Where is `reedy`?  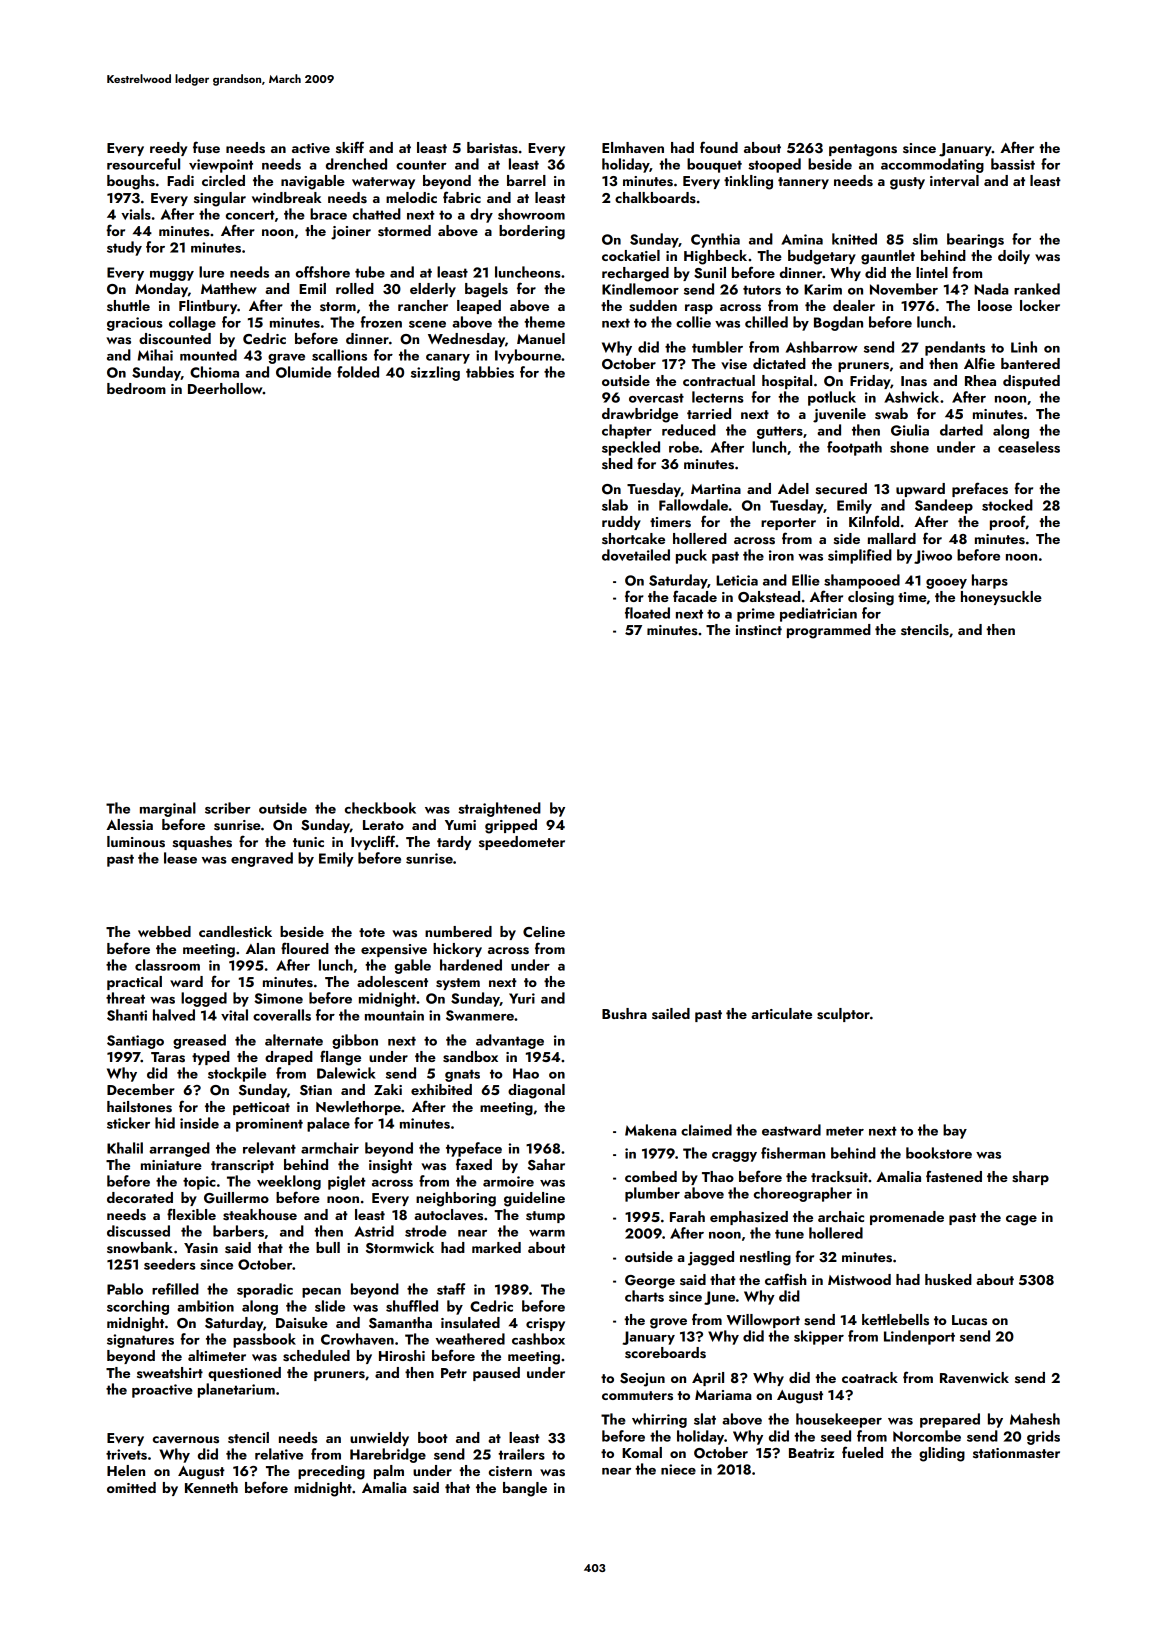
reedy is located at coordinates (168, 149).
